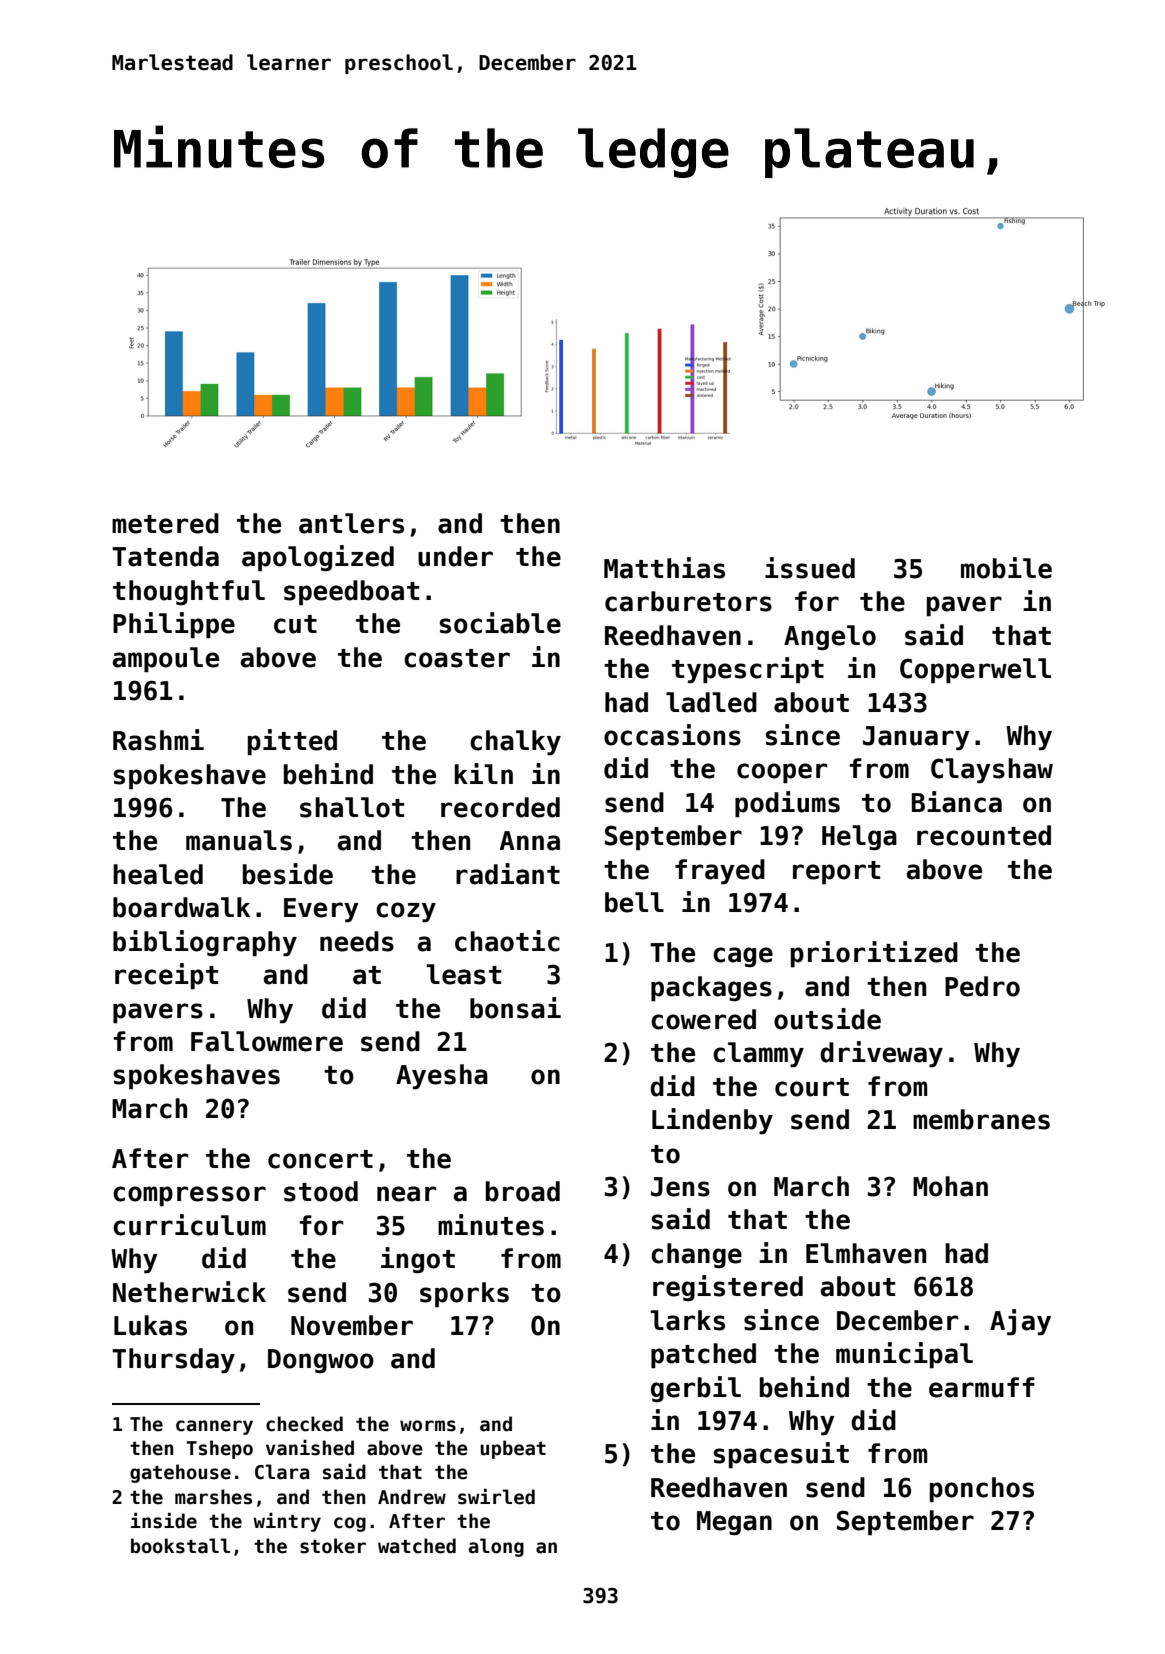  I want to click on chaotic, so click(507, 941).
